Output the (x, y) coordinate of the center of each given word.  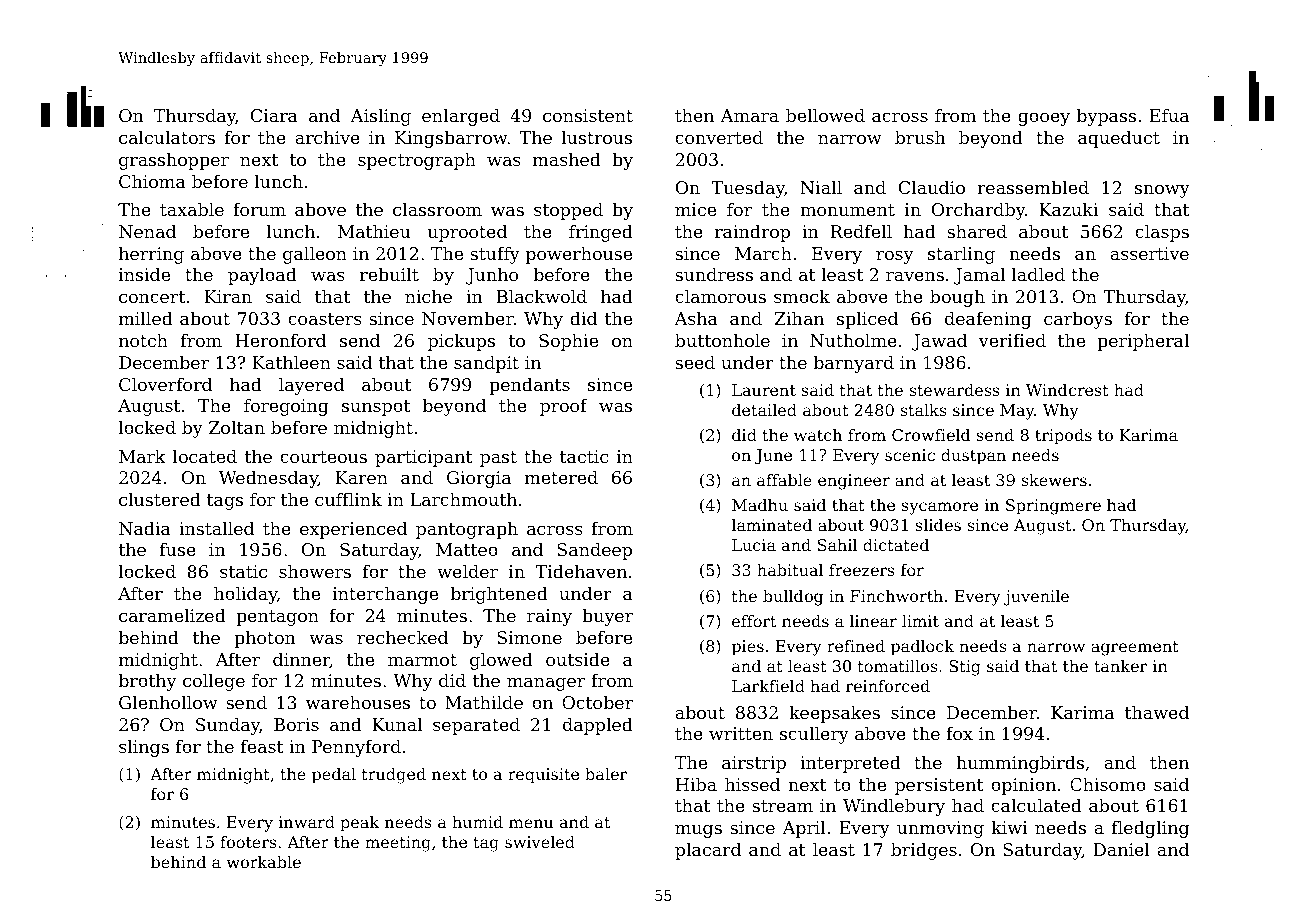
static (243, 571)
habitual (790, 570)
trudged (394, 776)
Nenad (147, 231)
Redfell (861, 231)
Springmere (1053, 507)
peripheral (1143, 342)
